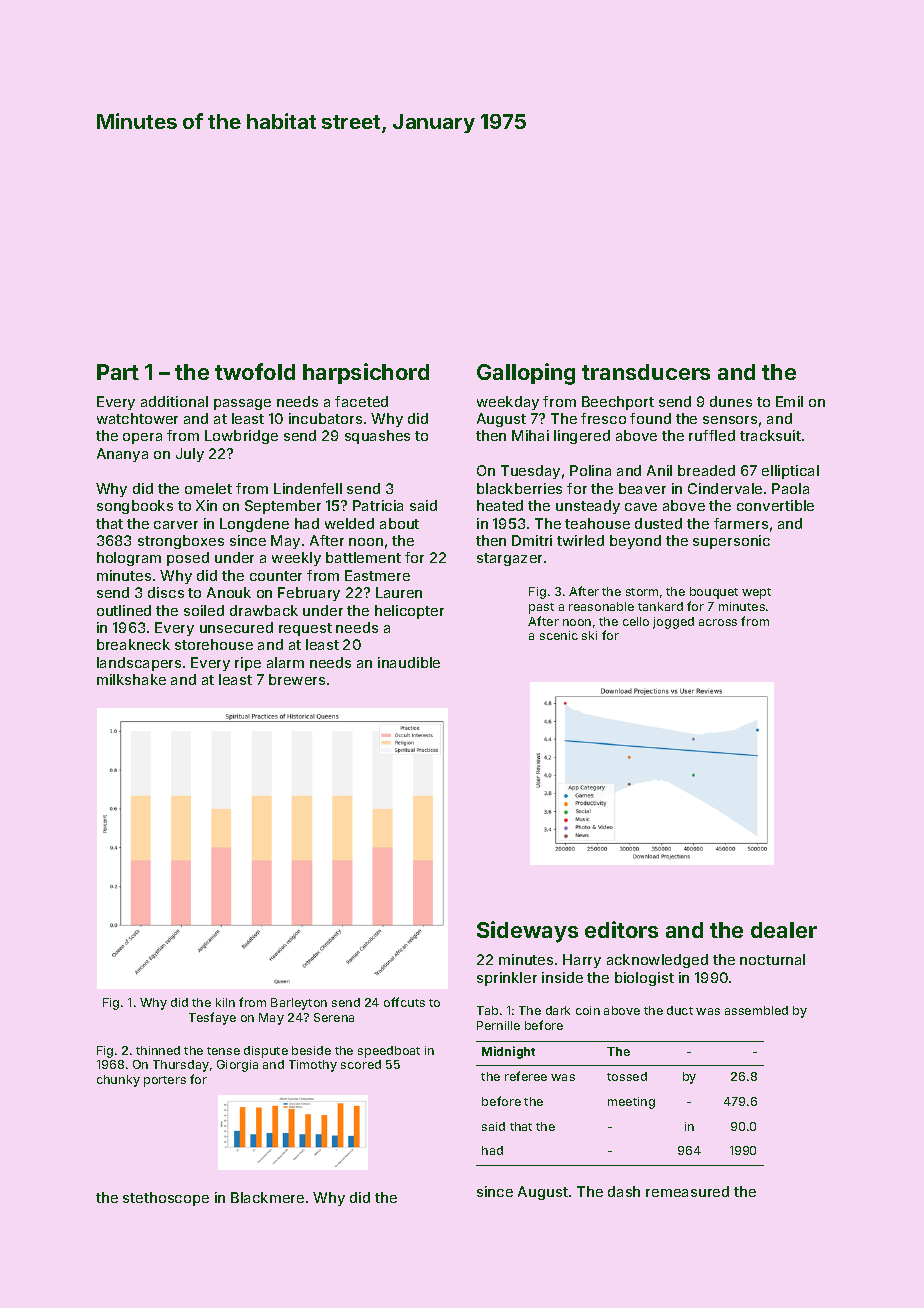 This page has width=924, height=1308. Describe the element at coordinates (131, 679) in the page. I see `milkshake` at that location.
